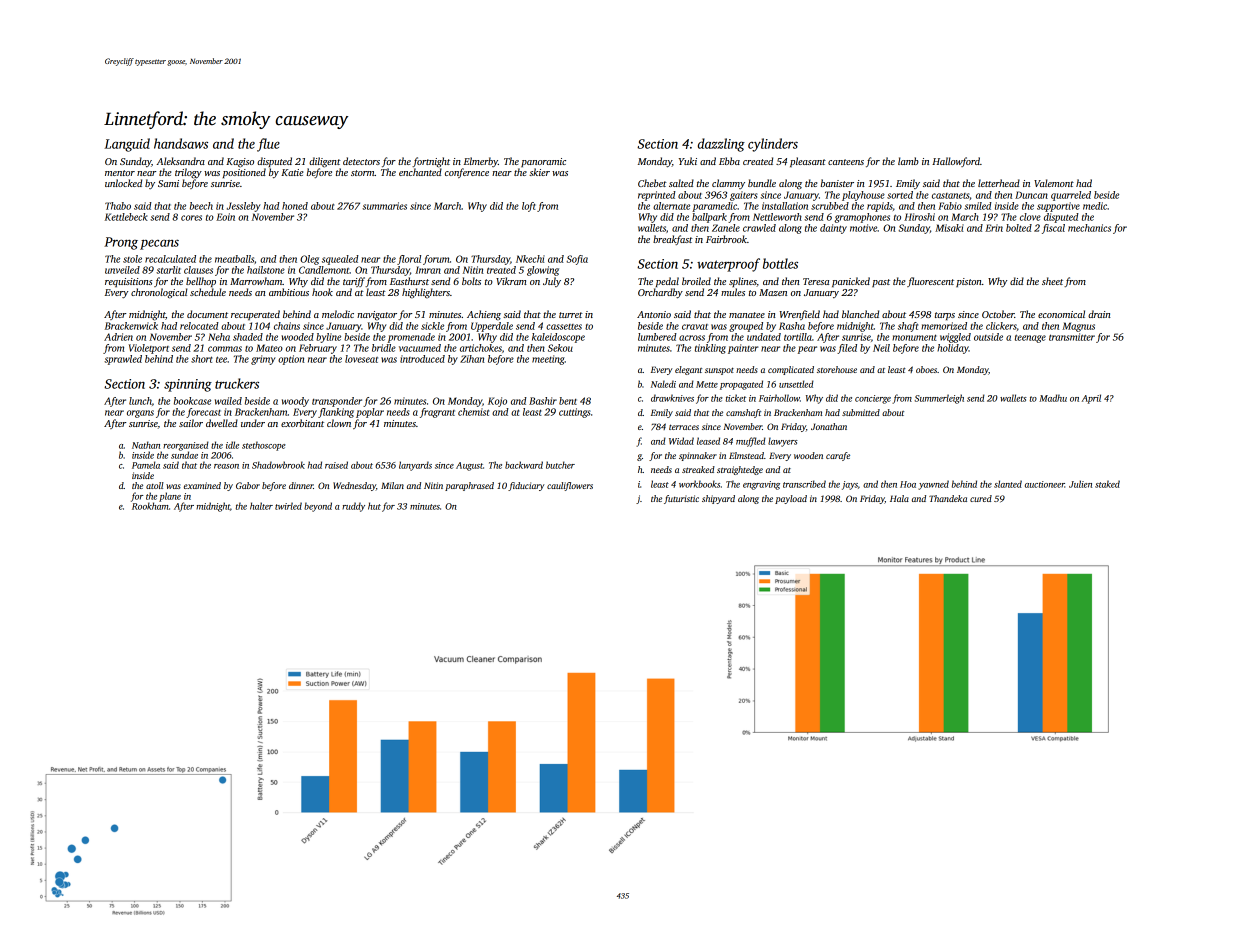  I want to click on futuristic, so click(681, 499).
